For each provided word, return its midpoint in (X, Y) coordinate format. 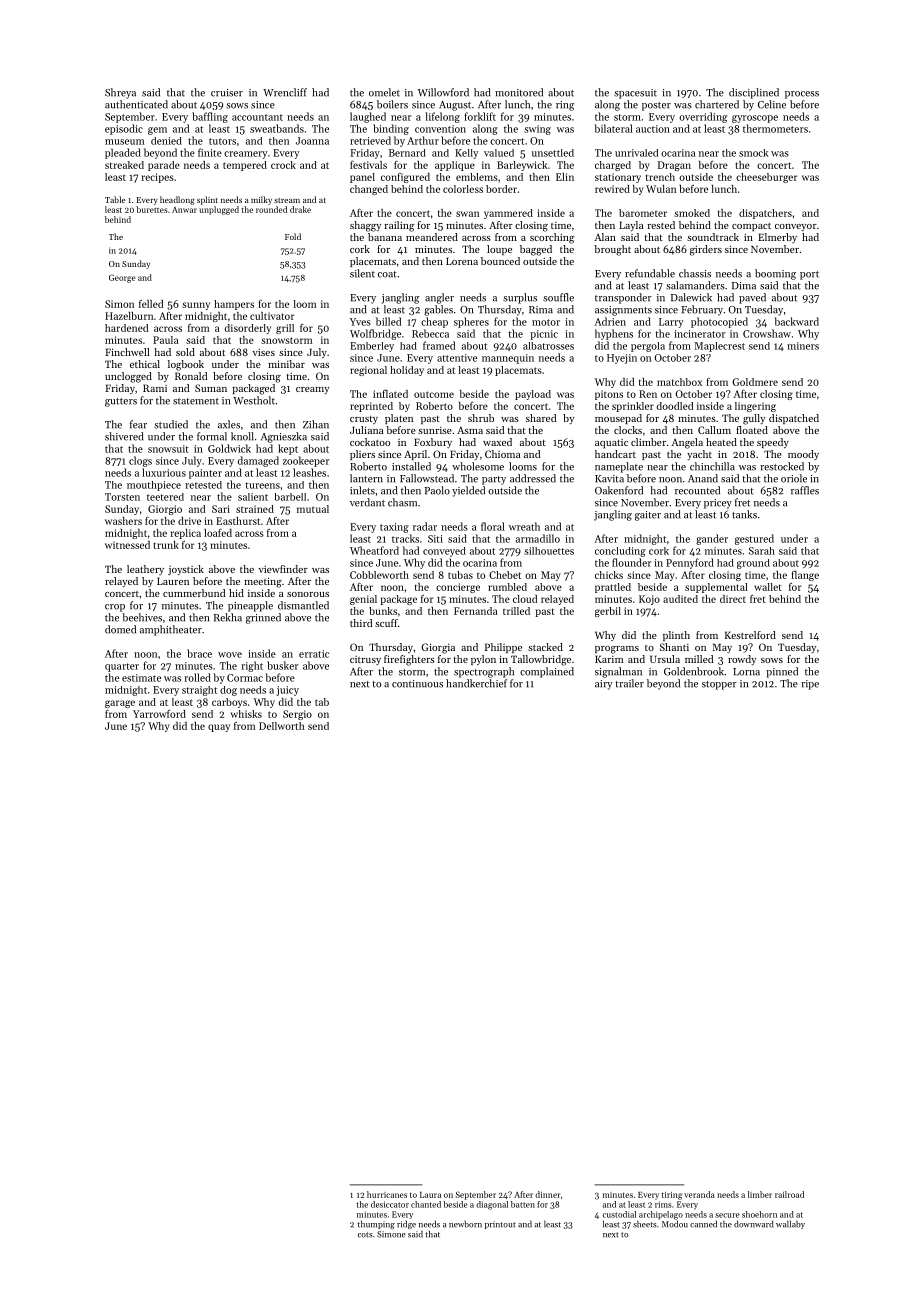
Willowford (443, 92)
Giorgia (438, 648)
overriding (703, 117)
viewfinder (283, 569)
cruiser (227, 93)
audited (680, 599)
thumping (376, 1224)
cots (365, 1235)
